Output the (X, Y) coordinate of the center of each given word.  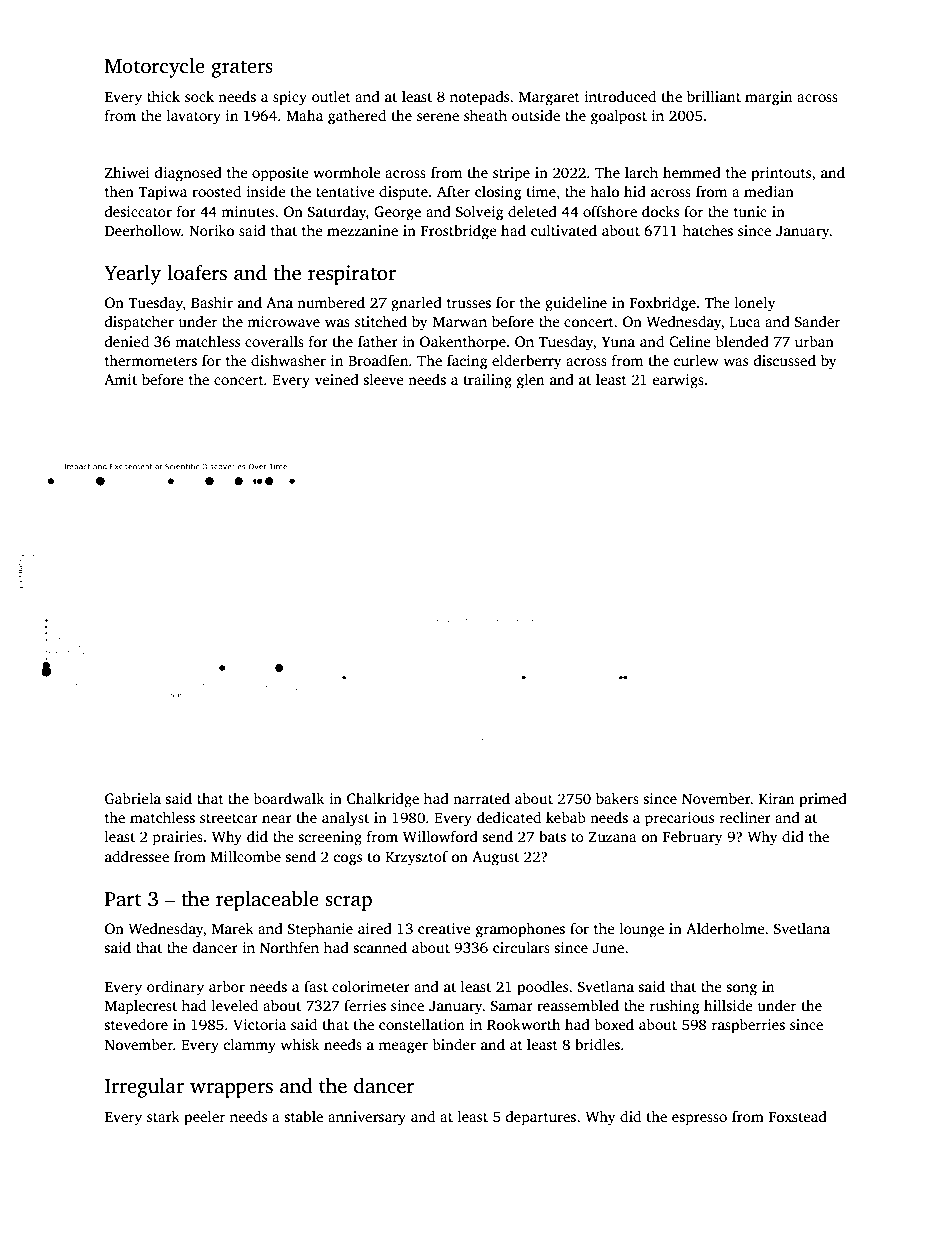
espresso (699, 1120)
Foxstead (798, 1116)
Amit (120, 379)
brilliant (714, 96)
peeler (204, 1118)
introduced (620, 96)
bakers (617, 798)
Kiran (776, 798)
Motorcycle (155, 68)
